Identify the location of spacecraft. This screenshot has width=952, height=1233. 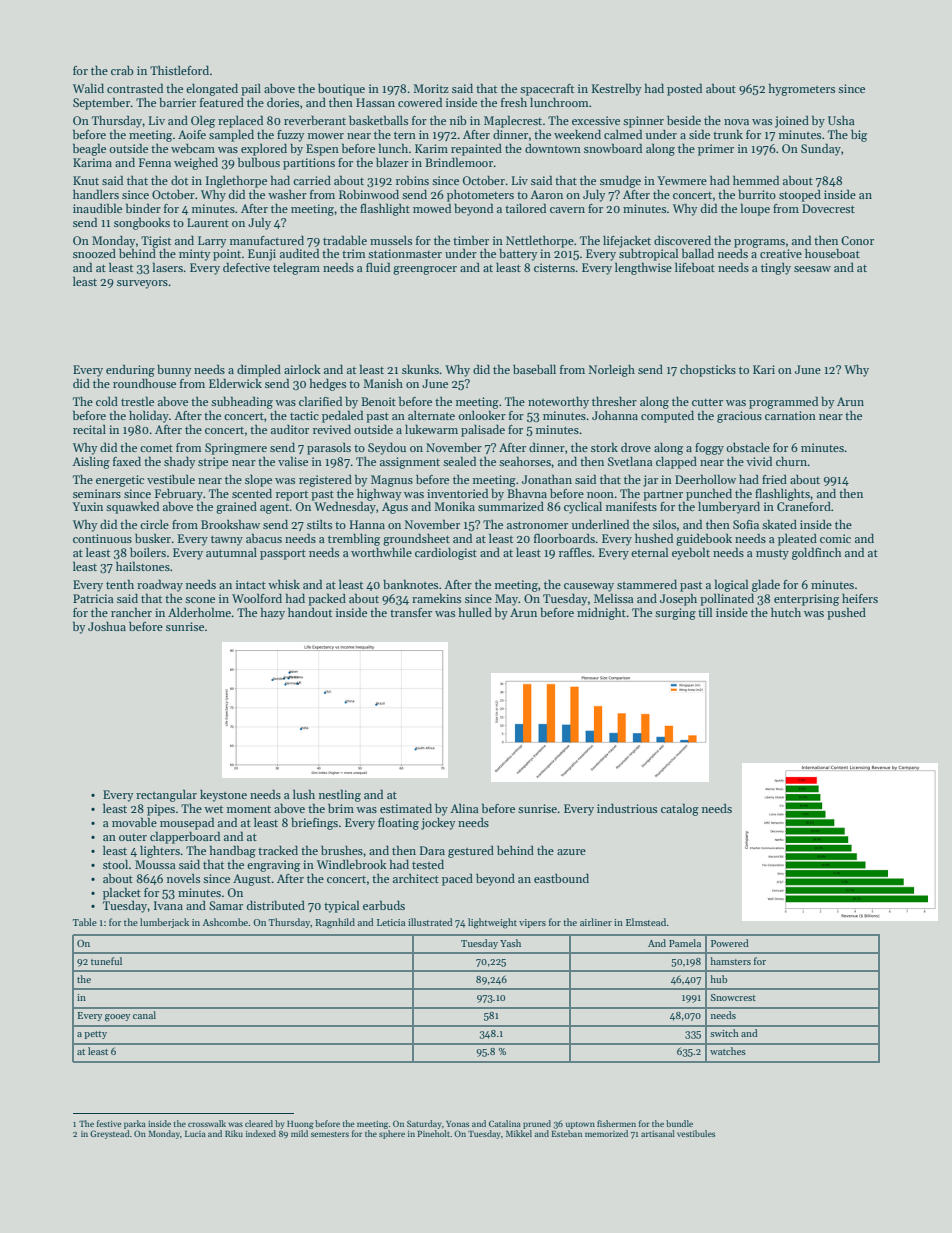
(547, 90).
